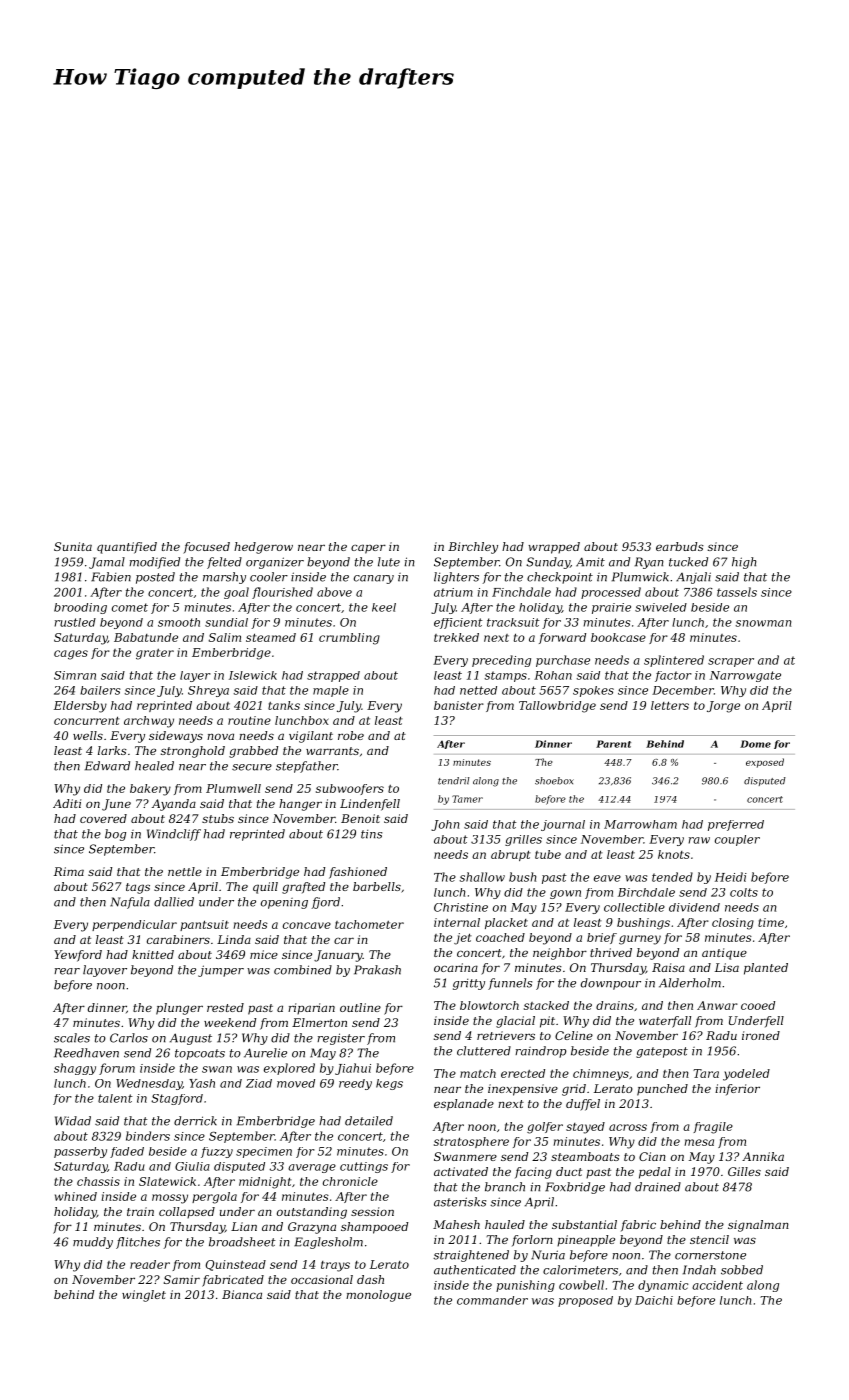 Image resolution: width=849 pixels, height=1400 pixels. What do you see at coordinates (763, 623) in the screenshot?
I see `snowman` at bounding box center [763, 623].
